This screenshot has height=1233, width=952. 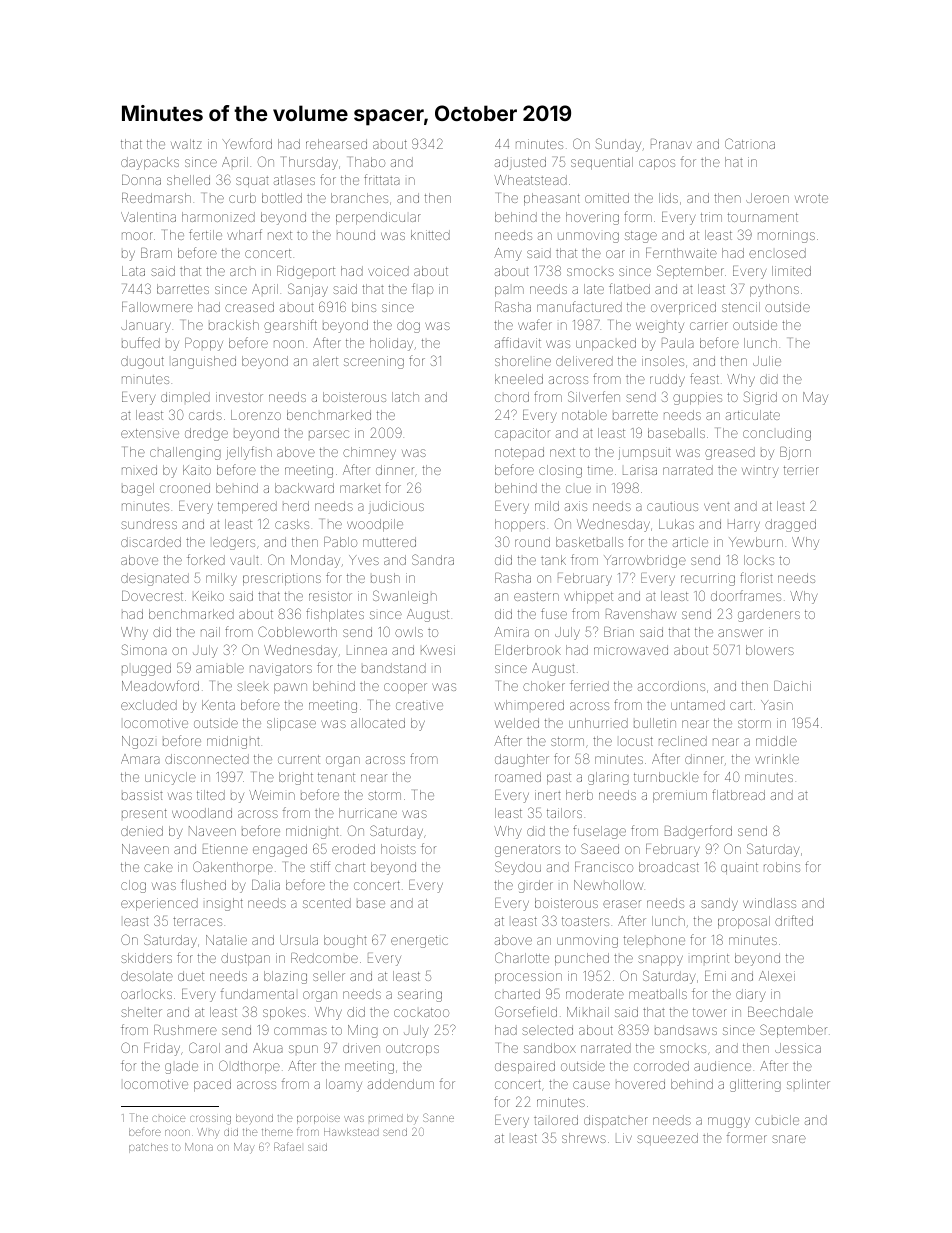 What do you see at coordinates (351, 1132) in the screenshot?
I see `Hawkstead` at bounding box center [351, 1132].
